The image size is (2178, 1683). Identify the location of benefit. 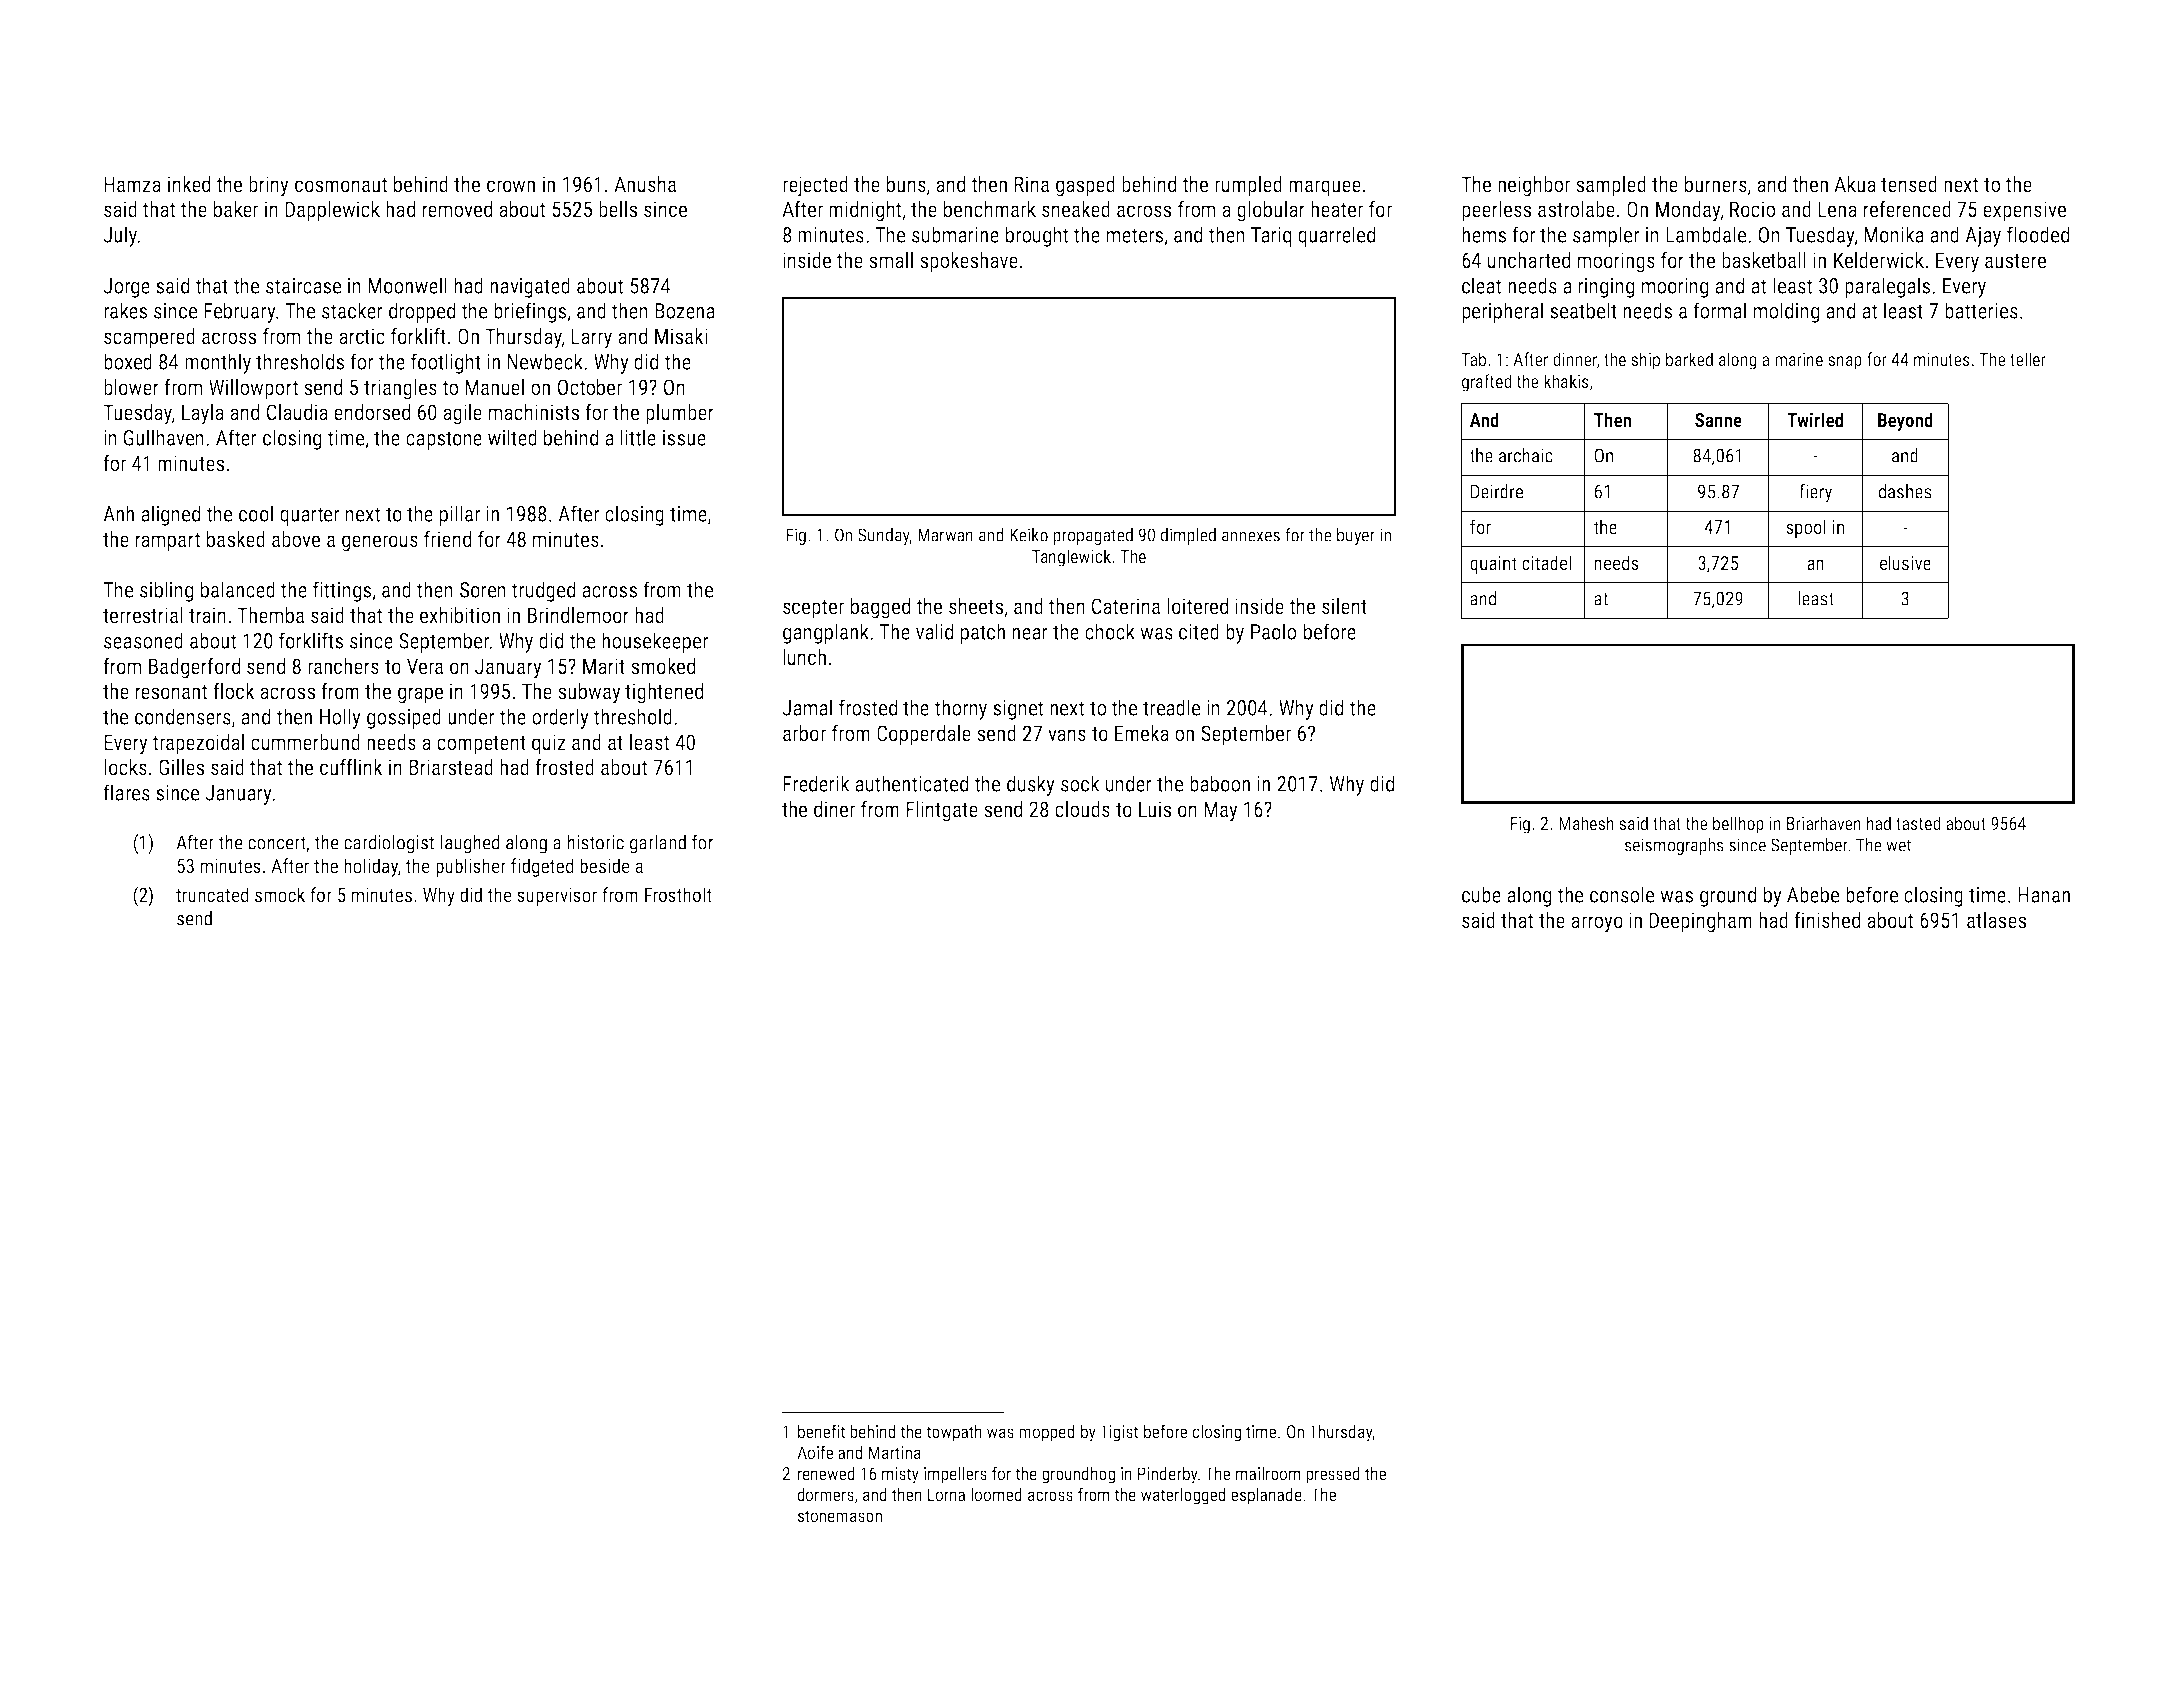
(821, 1431).
